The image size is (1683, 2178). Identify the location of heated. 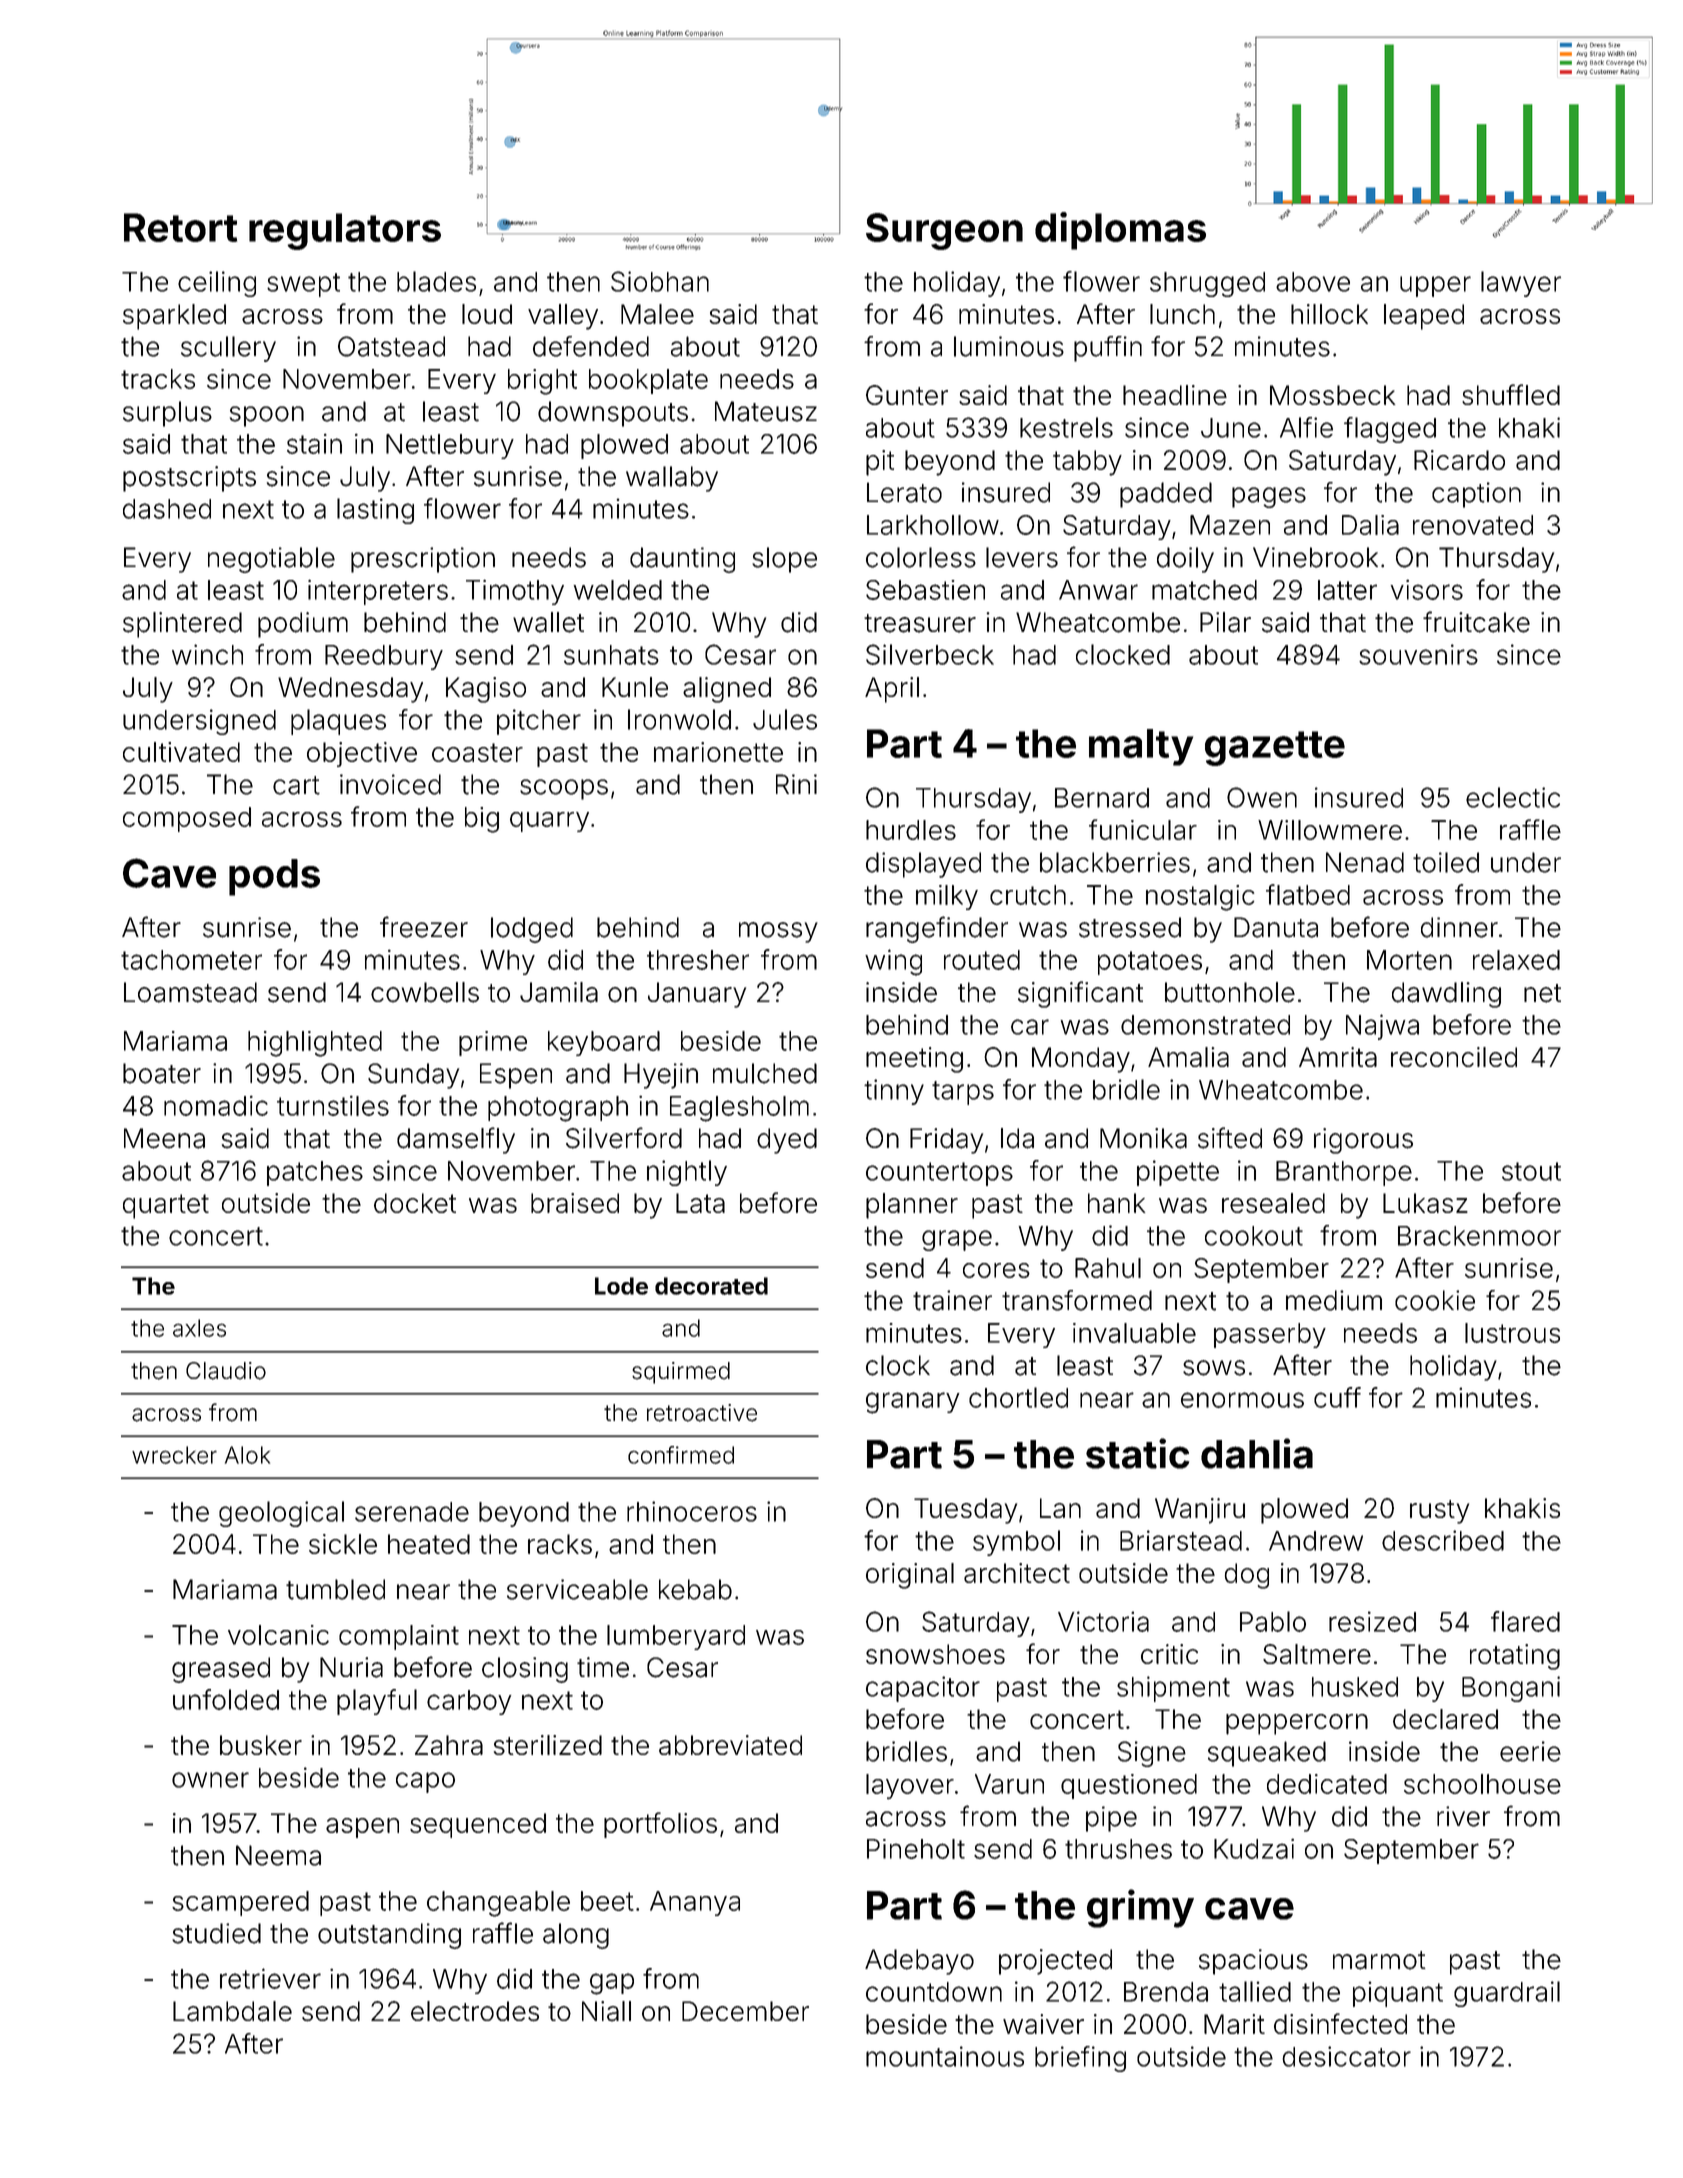
(429, 1544).
